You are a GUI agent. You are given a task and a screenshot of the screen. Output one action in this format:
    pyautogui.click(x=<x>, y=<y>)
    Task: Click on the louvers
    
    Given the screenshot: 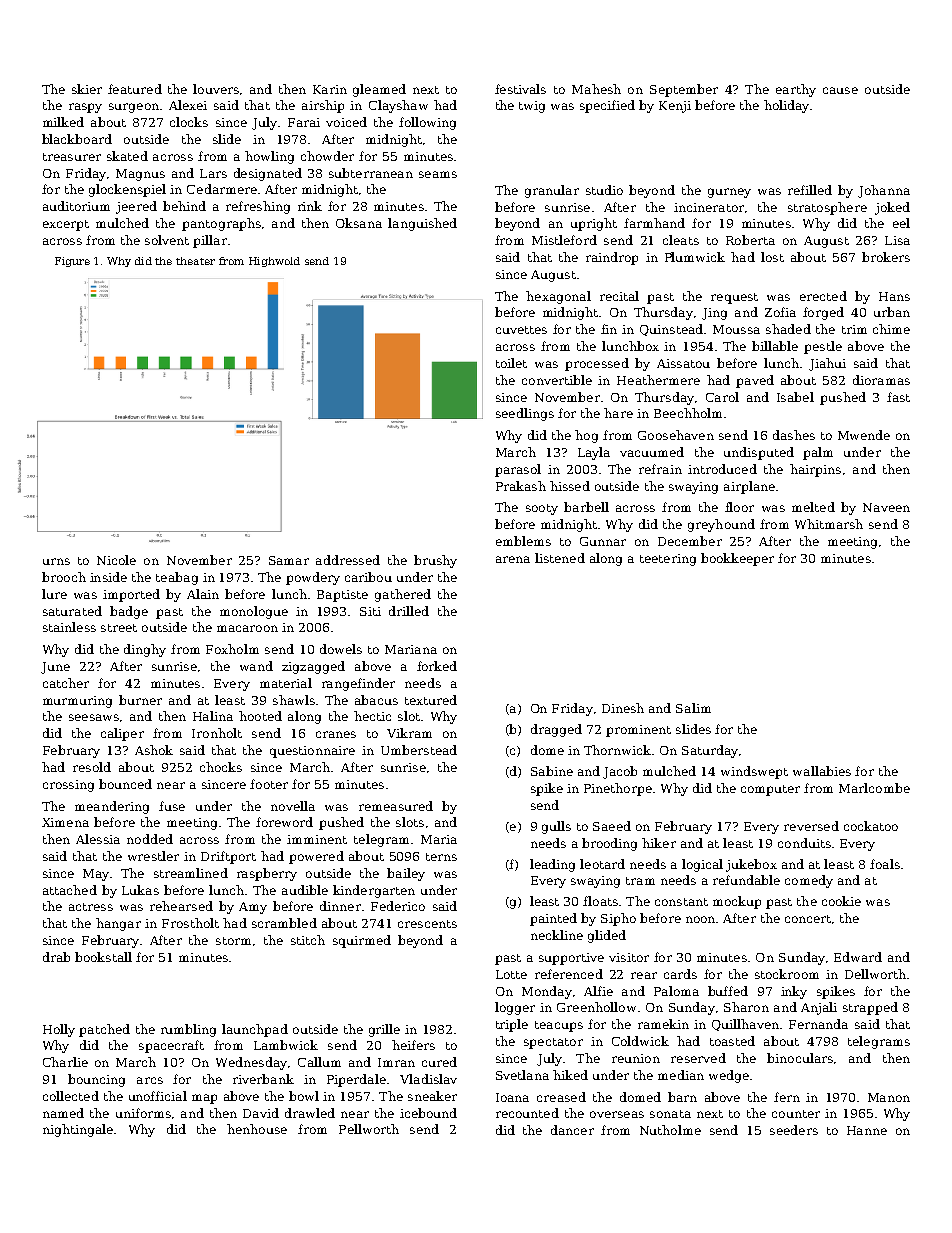 What is the action you would take?
    pyautogui.click(x=216, y=89)
